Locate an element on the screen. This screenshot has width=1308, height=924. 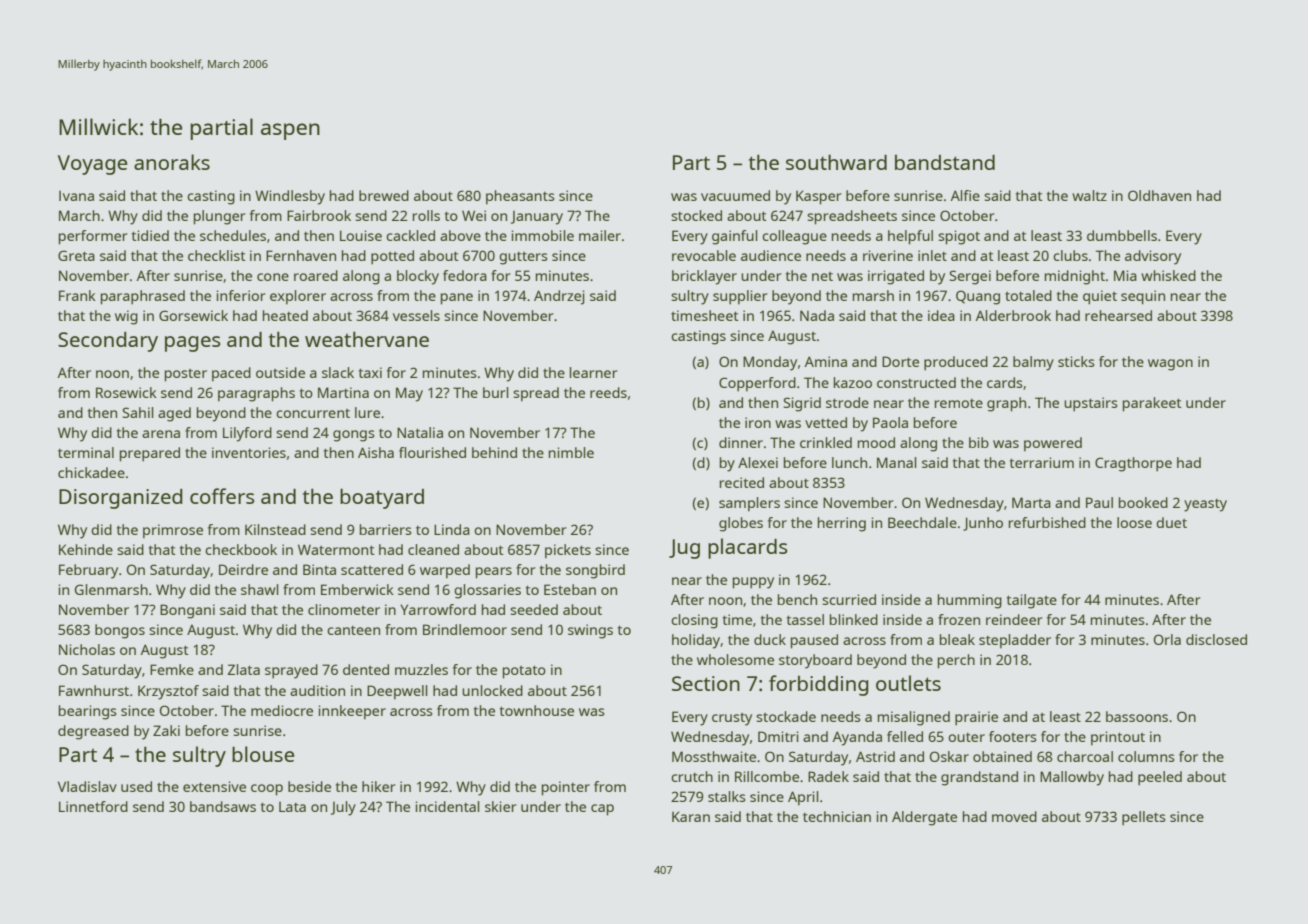
balmy is located at coordinates (1033, 363).
